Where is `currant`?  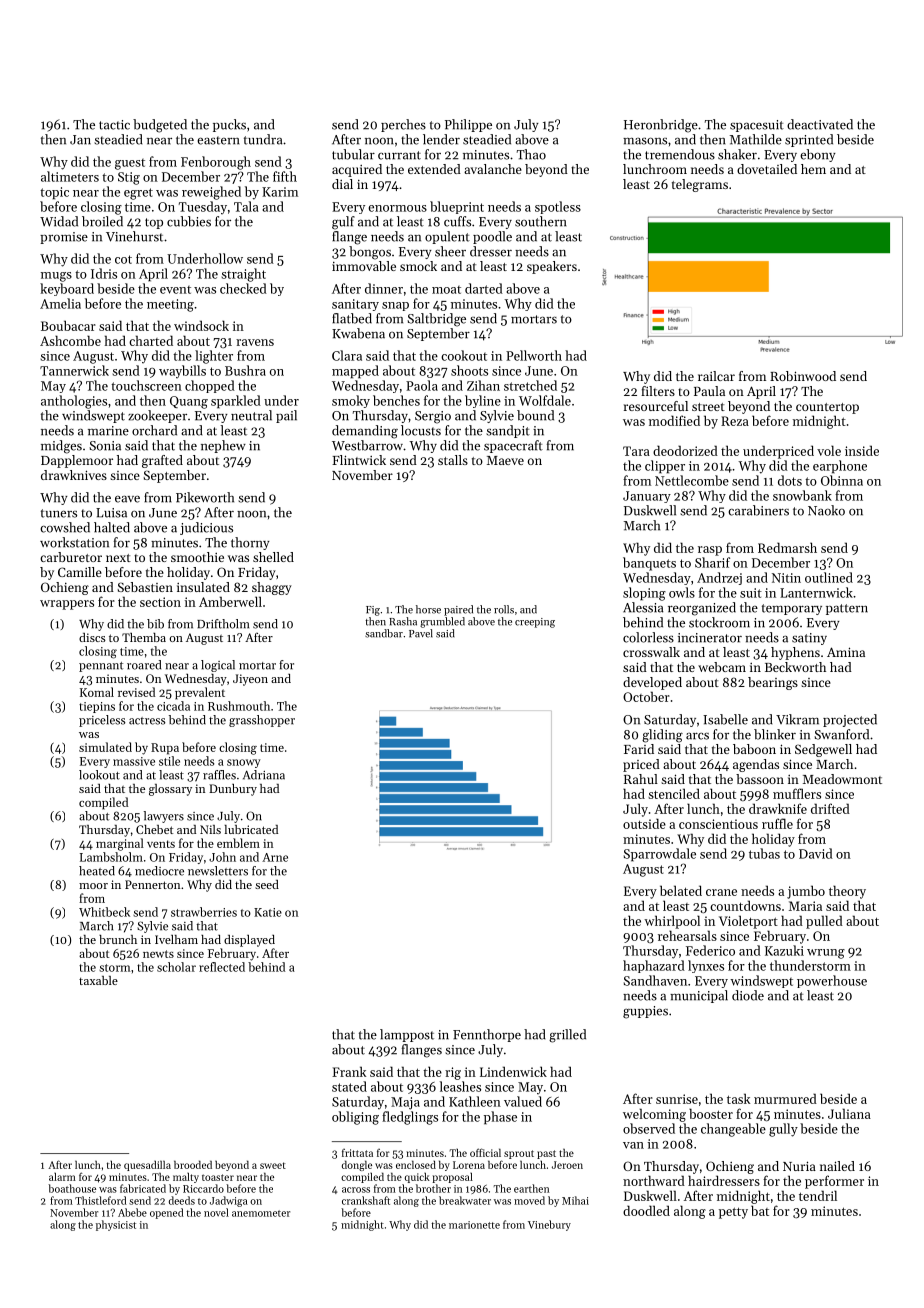 currant is located at coordinates (399, 155).
